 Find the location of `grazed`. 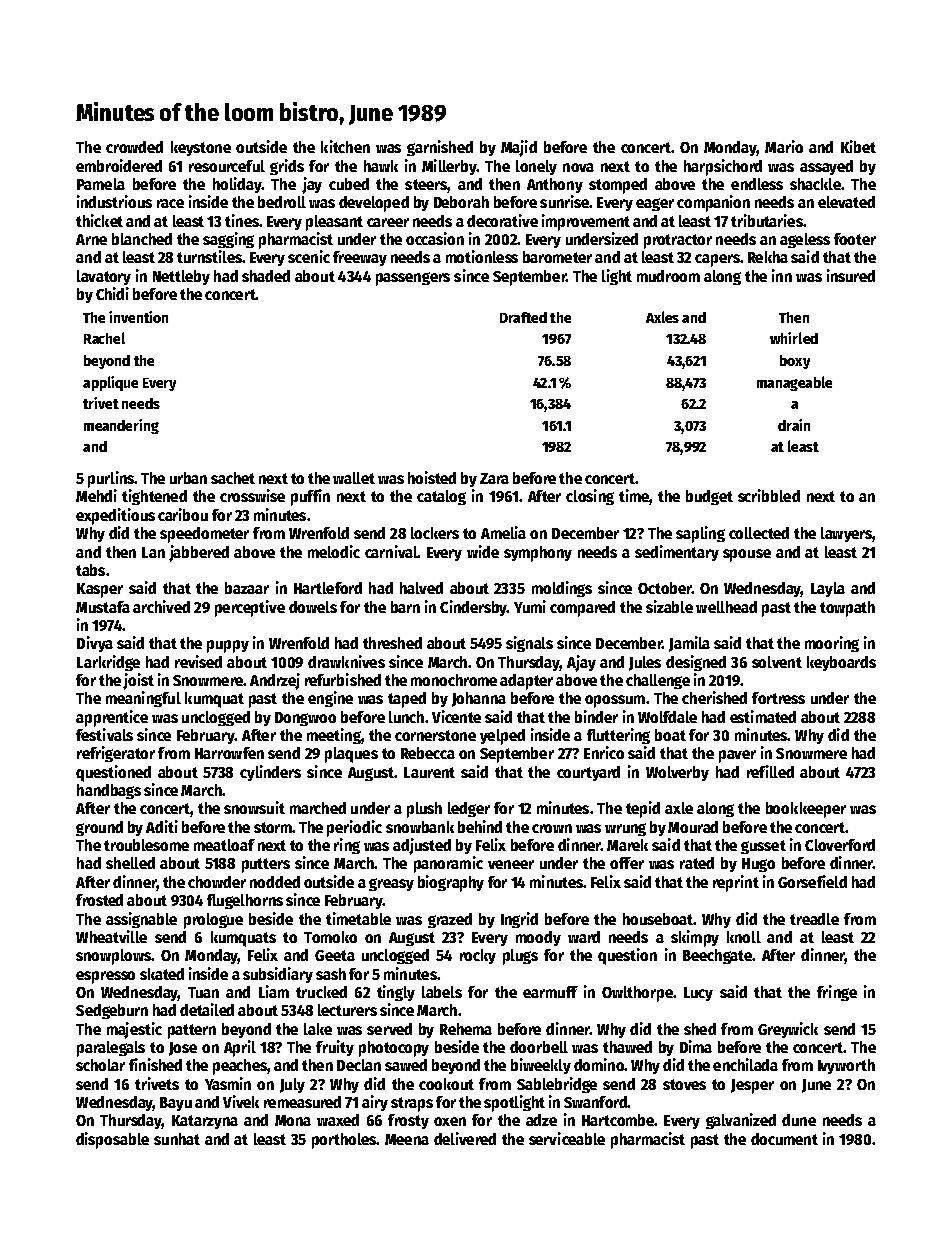

grazed is located at coordinates (450, 920).
